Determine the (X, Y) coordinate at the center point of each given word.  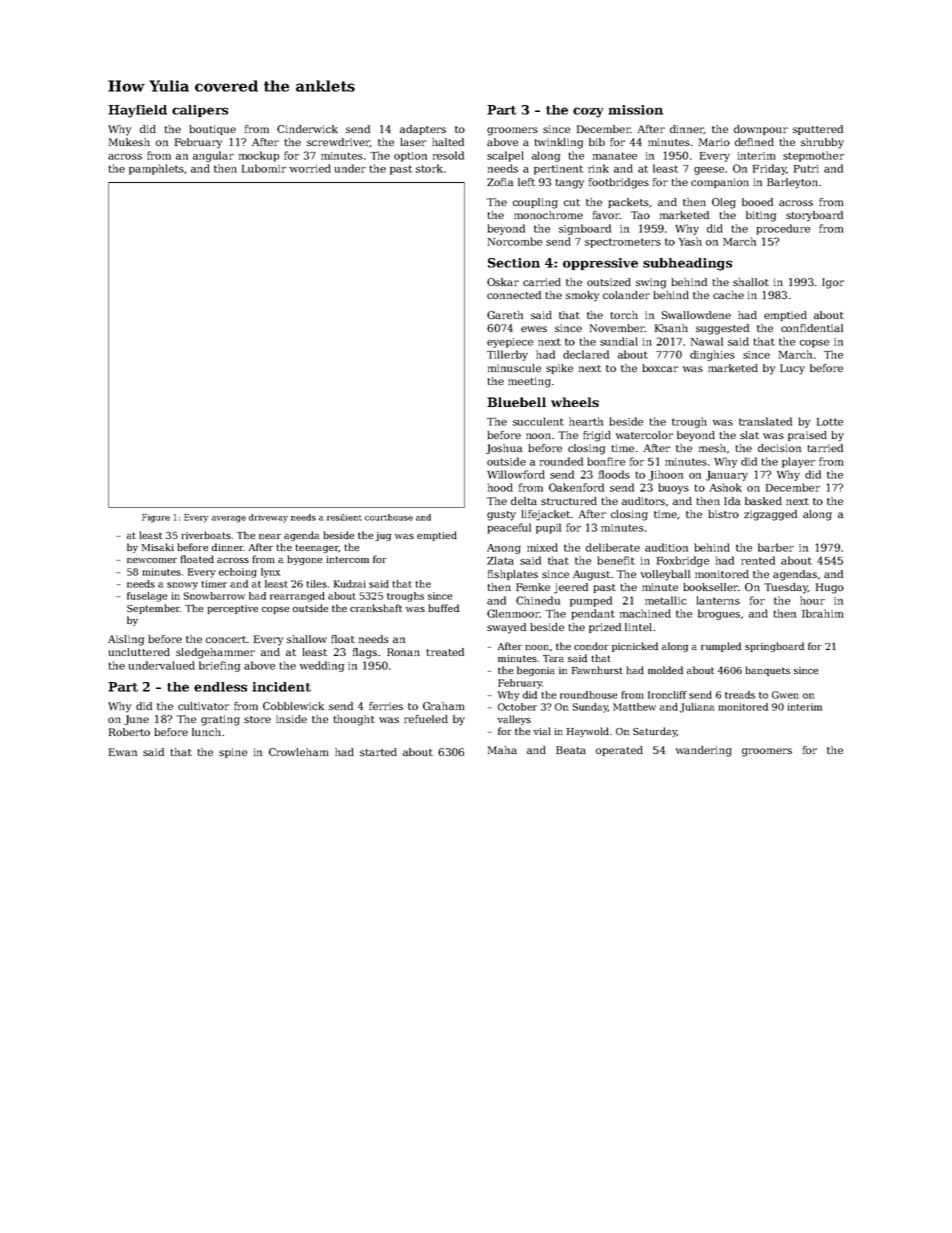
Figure (156, 518)
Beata (571, 750)
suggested (722, 329)
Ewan (123, 752)
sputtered (818, 130)
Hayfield (137, 111)
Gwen (785, 695)
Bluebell (516, 402)
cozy (588, 112)
